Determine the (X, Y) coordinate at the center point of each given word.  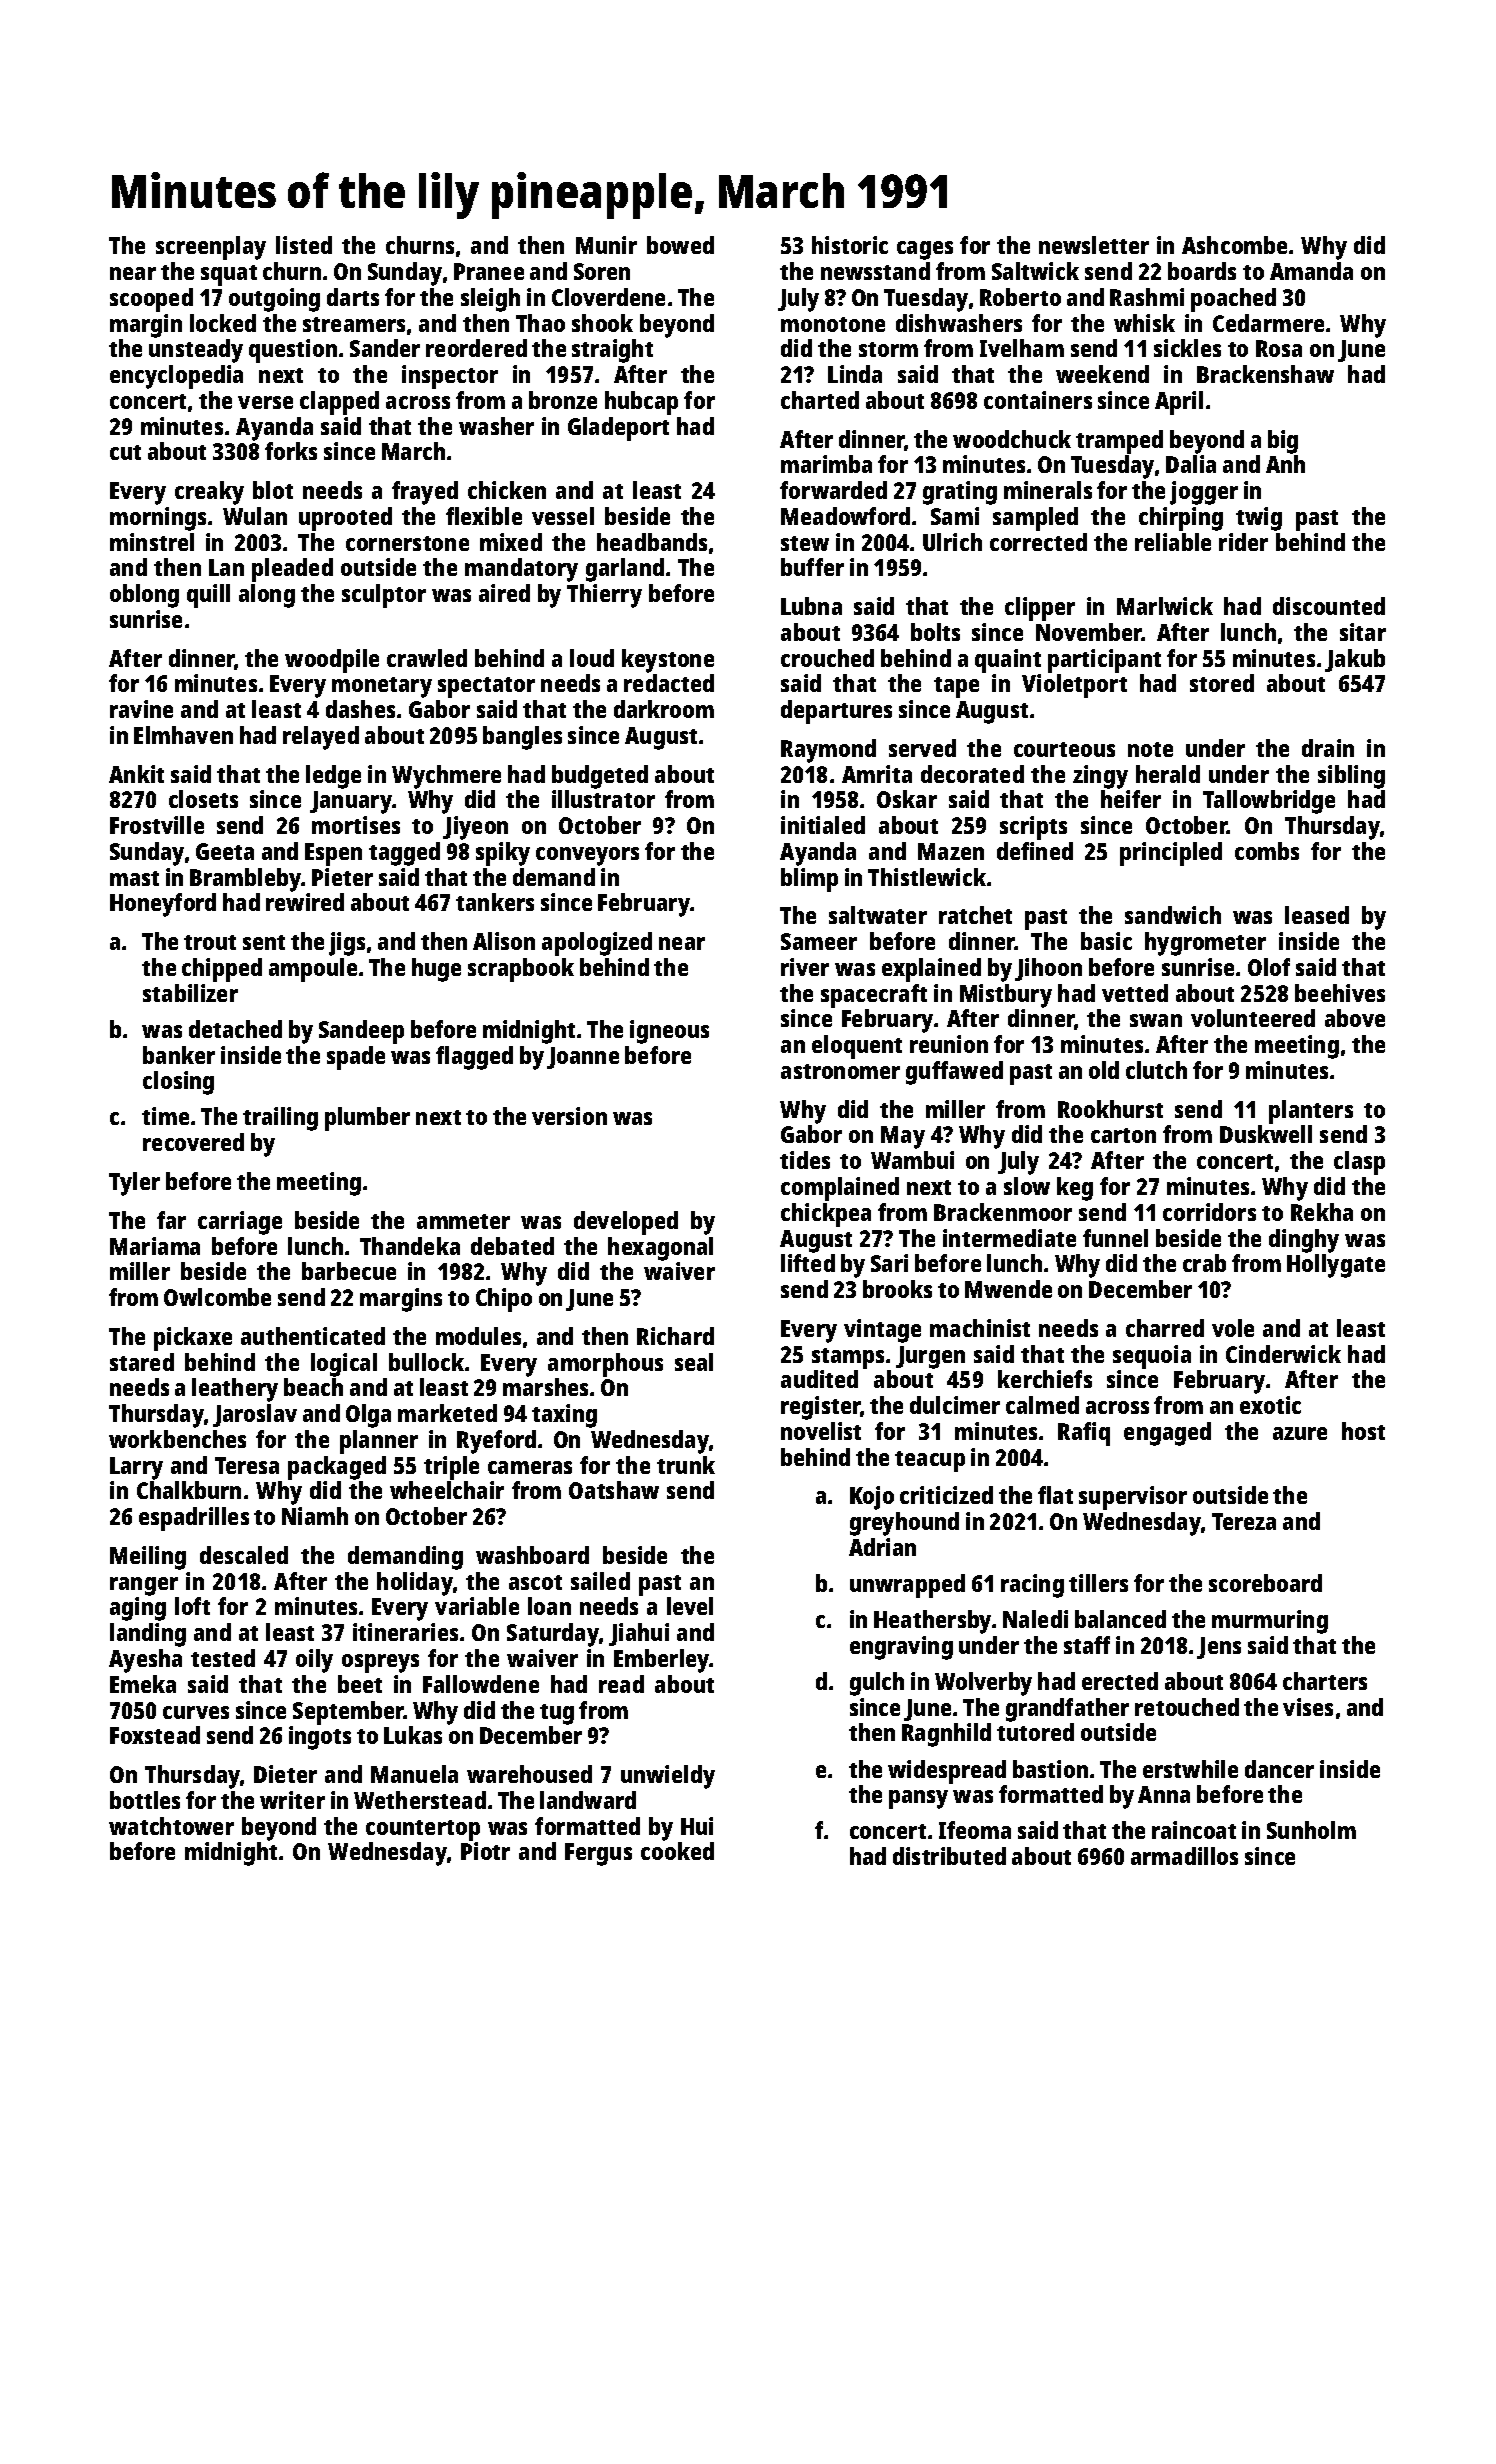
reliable (1173, 542)
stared (142, 1362)
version (569, 1116)
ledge (333, 777)
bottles (145, 1800)
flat (1055, 1495)
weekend (1102, 374)
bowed (680, 245)
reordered (476, 348)
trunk (686, 1465)
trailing (280, 1119)
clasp (1359, 1163)
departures (836, 712)
